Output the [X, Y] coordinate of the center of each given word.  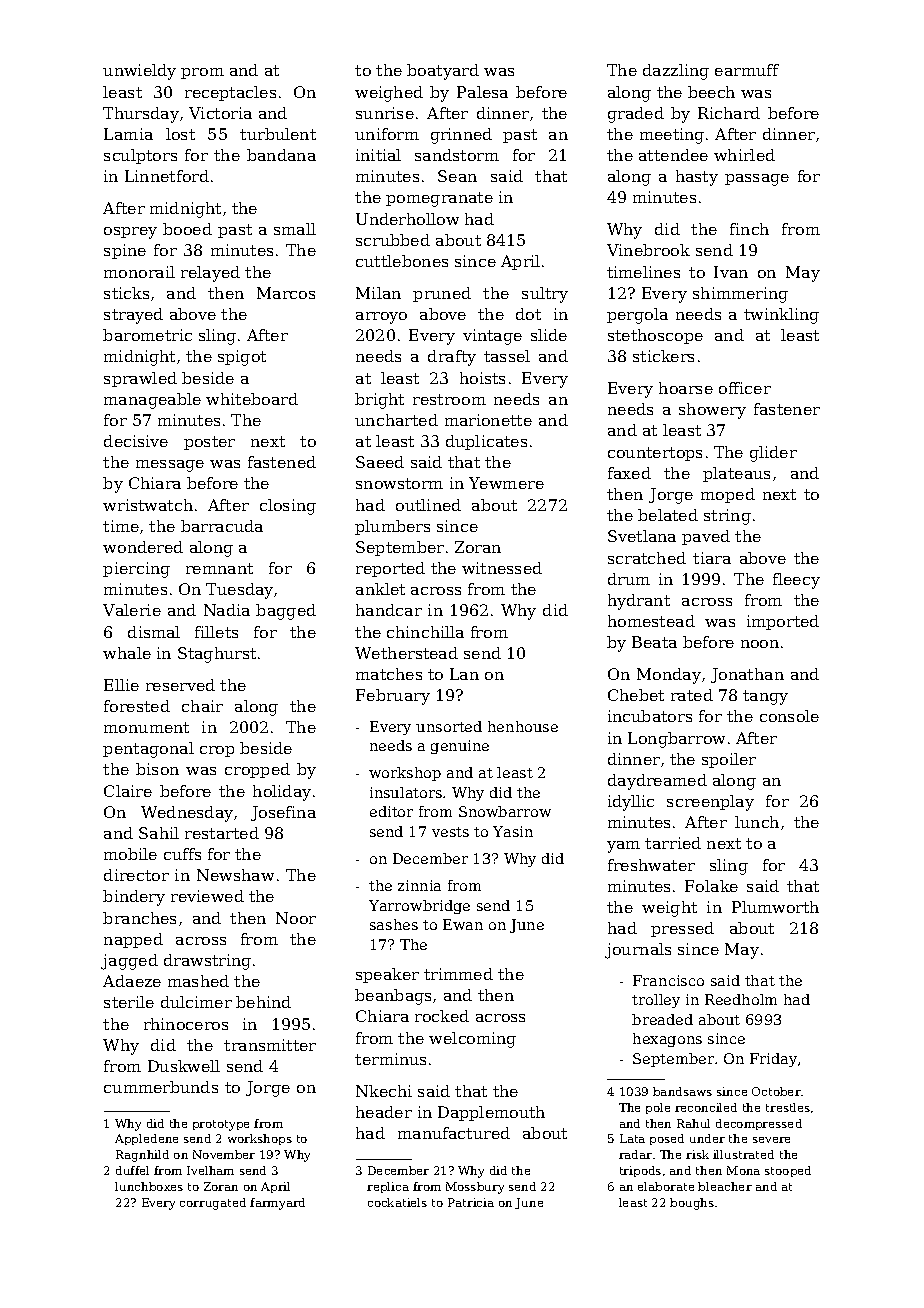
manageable [152, 401]
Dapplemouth [491, 1113]
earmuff [747, 70]
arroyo [381, 318]
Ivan [731, 272]
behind [263, 1002]
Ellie [121, 685]
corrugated [213, 1204]
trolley [656, 1001]
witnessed [502, 568]
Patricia [471, 1202]
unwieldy [139, 72]
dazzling [676, 72]
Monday [669, 676]
